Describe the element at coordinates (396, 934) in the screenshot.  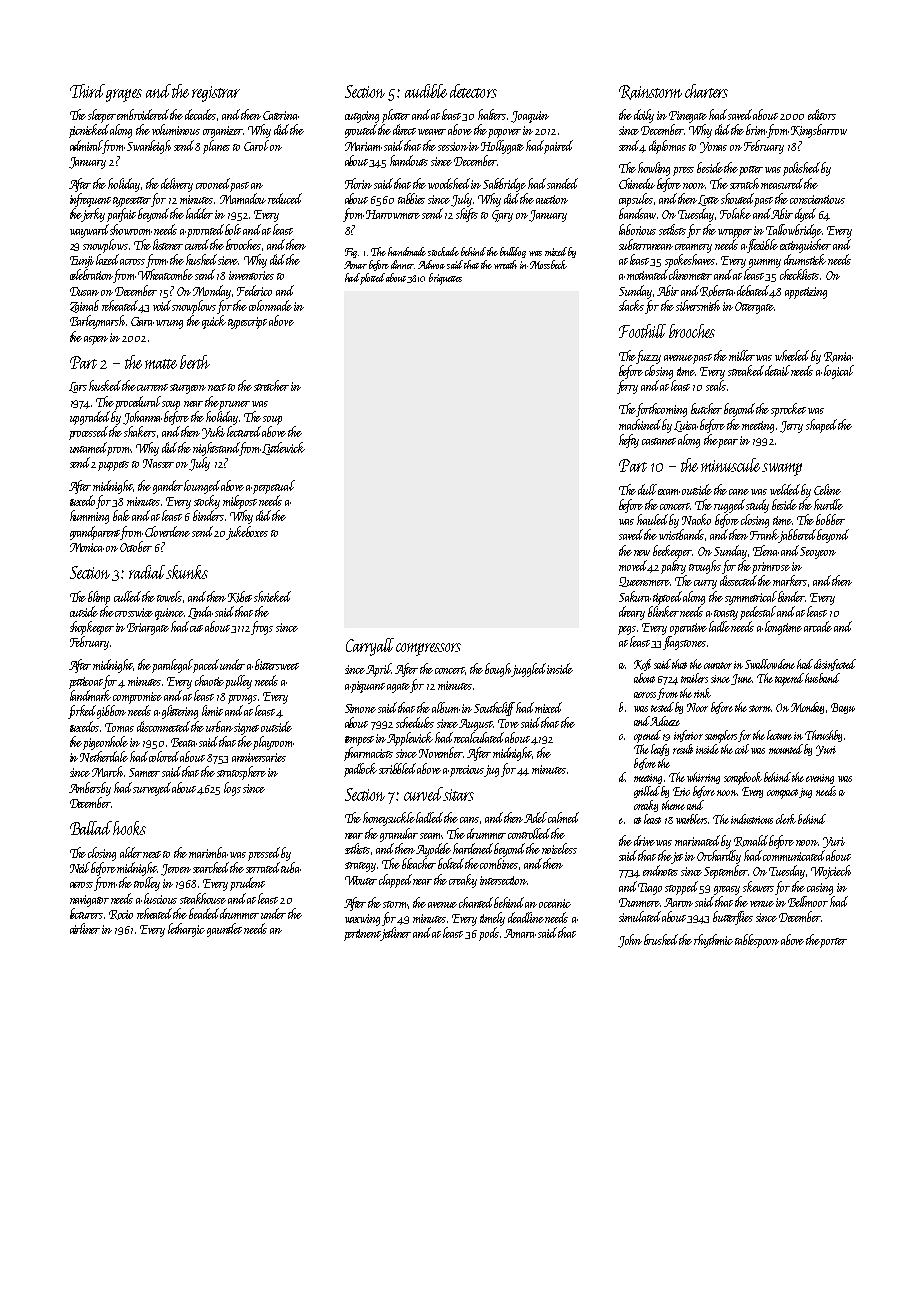
I see `jetliner` at that location.
